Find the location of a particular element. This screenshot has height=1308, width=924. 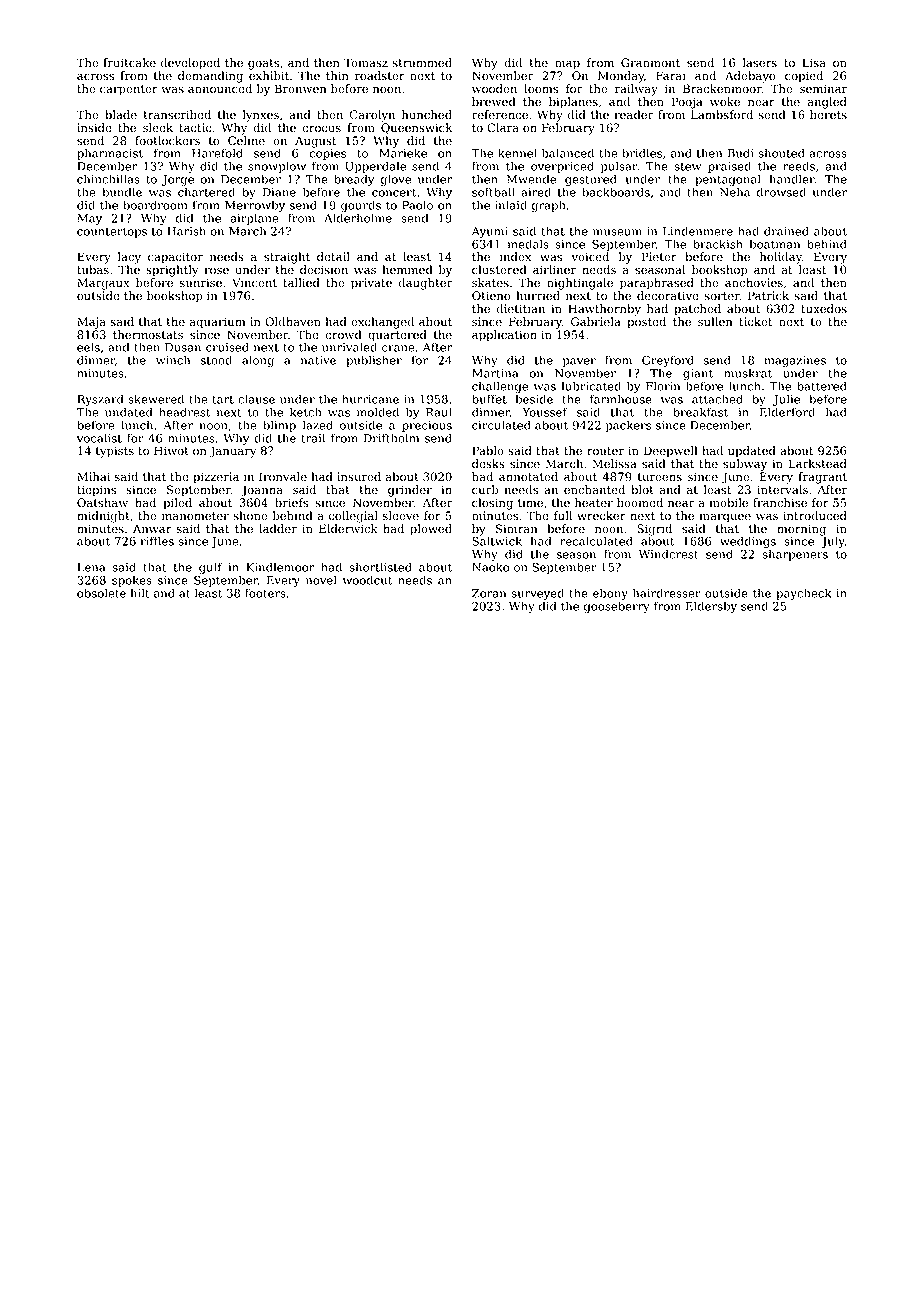

transcribed is located at coordinates (177, 114).
